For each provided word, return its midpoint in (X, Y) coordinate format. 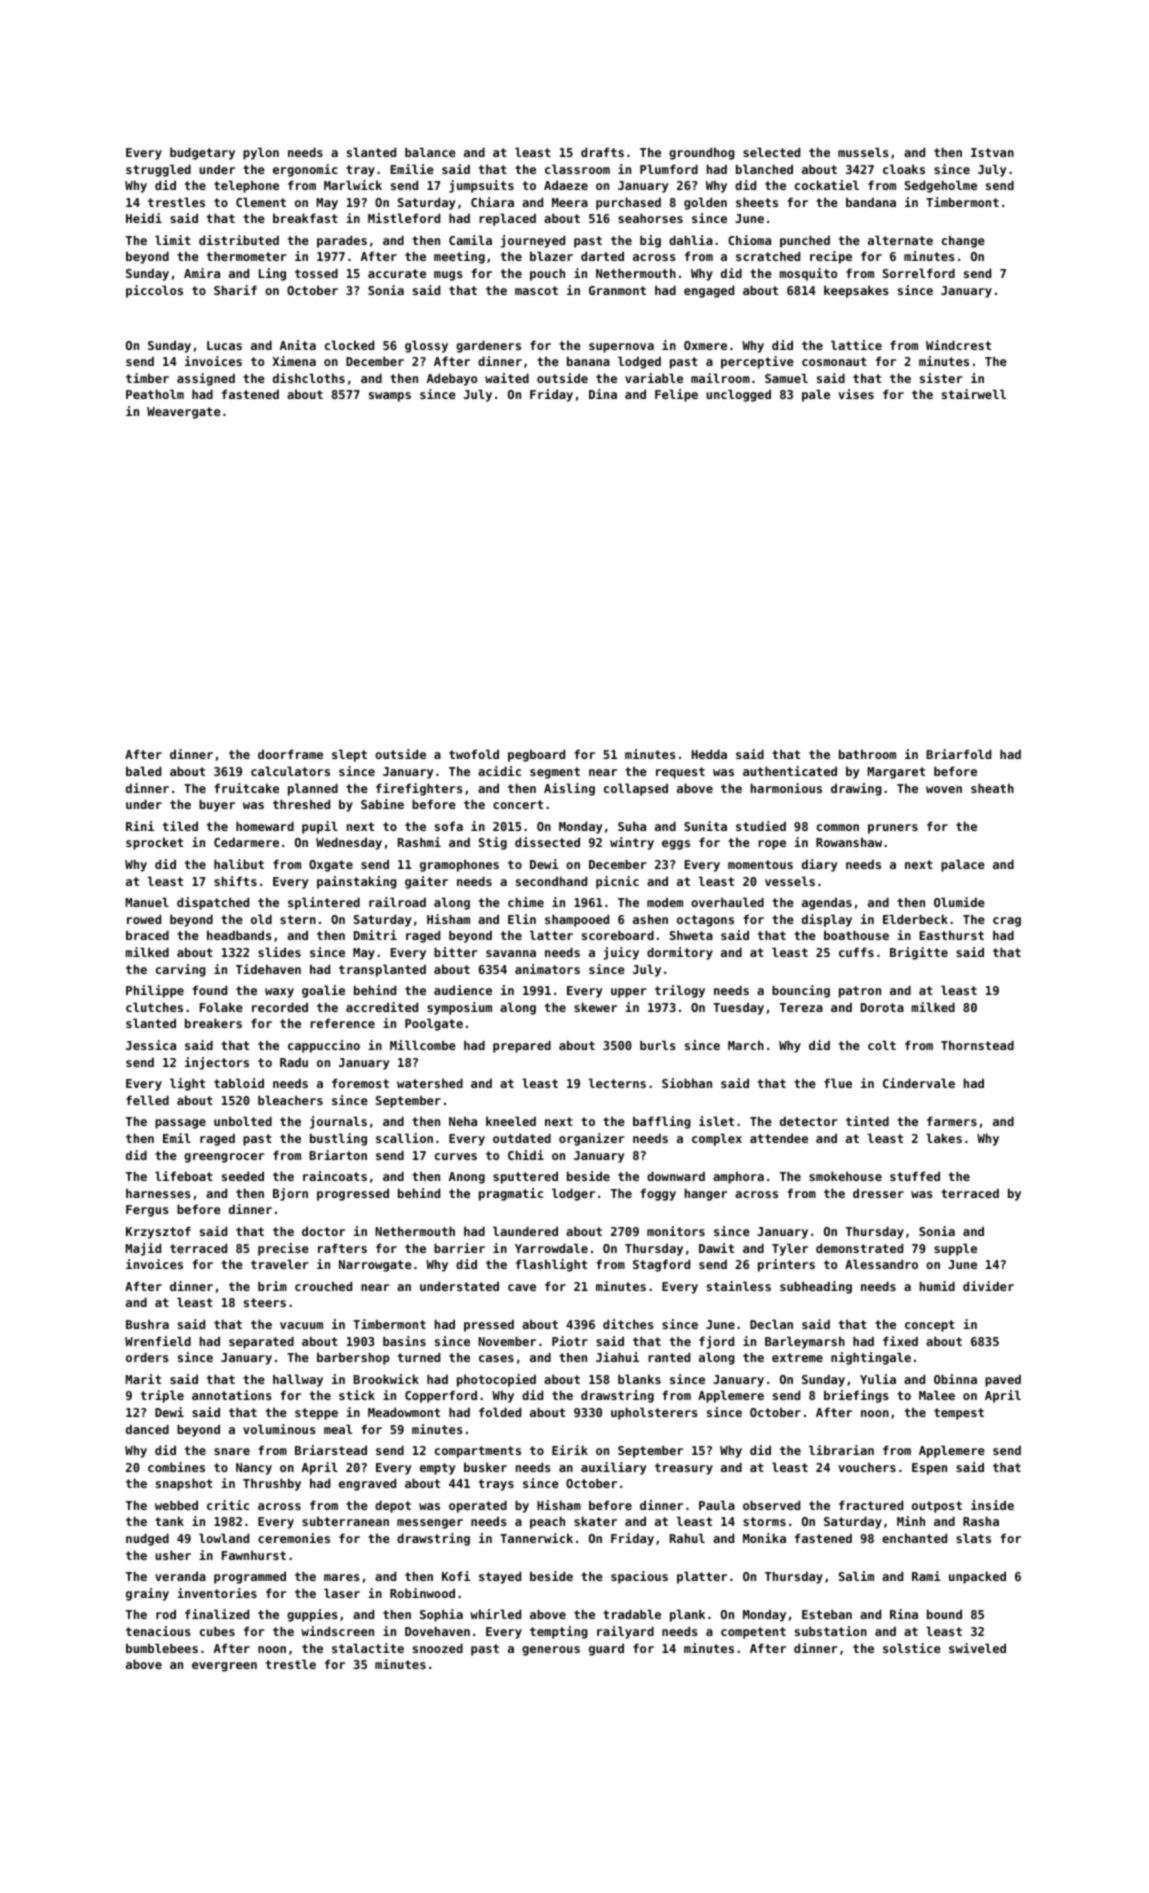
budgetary (202, 153)
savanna (511, 953)
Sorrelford (919, 273)
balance (430, 152)
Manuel (147, 902)
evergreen (224, 1667)
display (827, 920)
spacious (639, 1577)
